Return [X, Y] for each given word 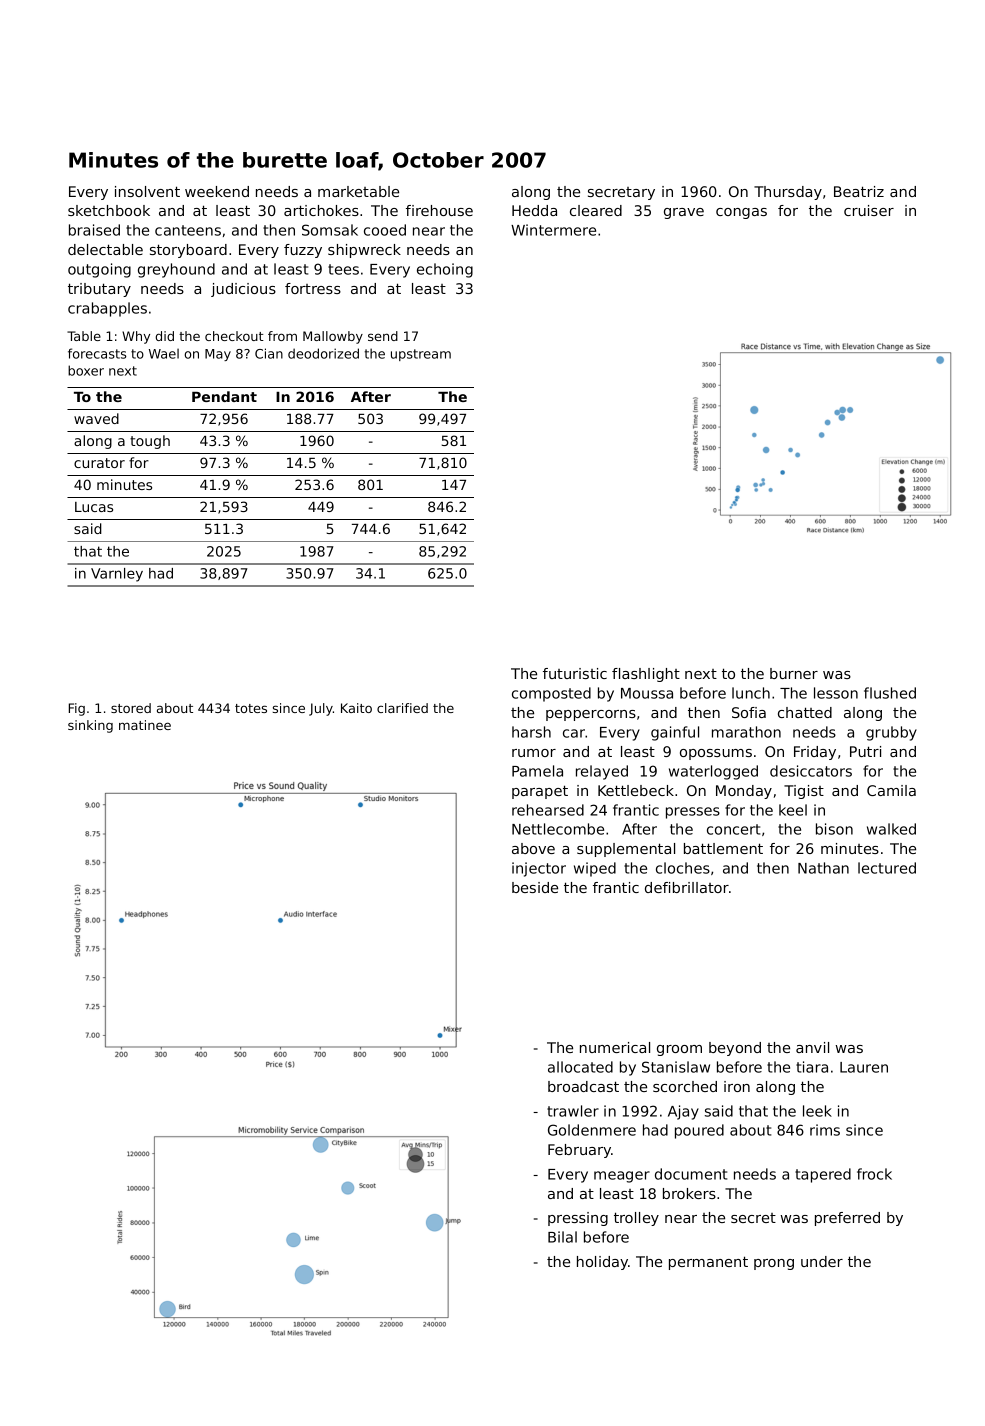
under [822, 1261]
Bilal [562, 1237]
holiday [602, 1263]
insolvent [147, 191]
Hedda [534, 210]
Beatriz [859, 191]
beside [535, 887]
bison [834, 829]
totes [251, 708]
